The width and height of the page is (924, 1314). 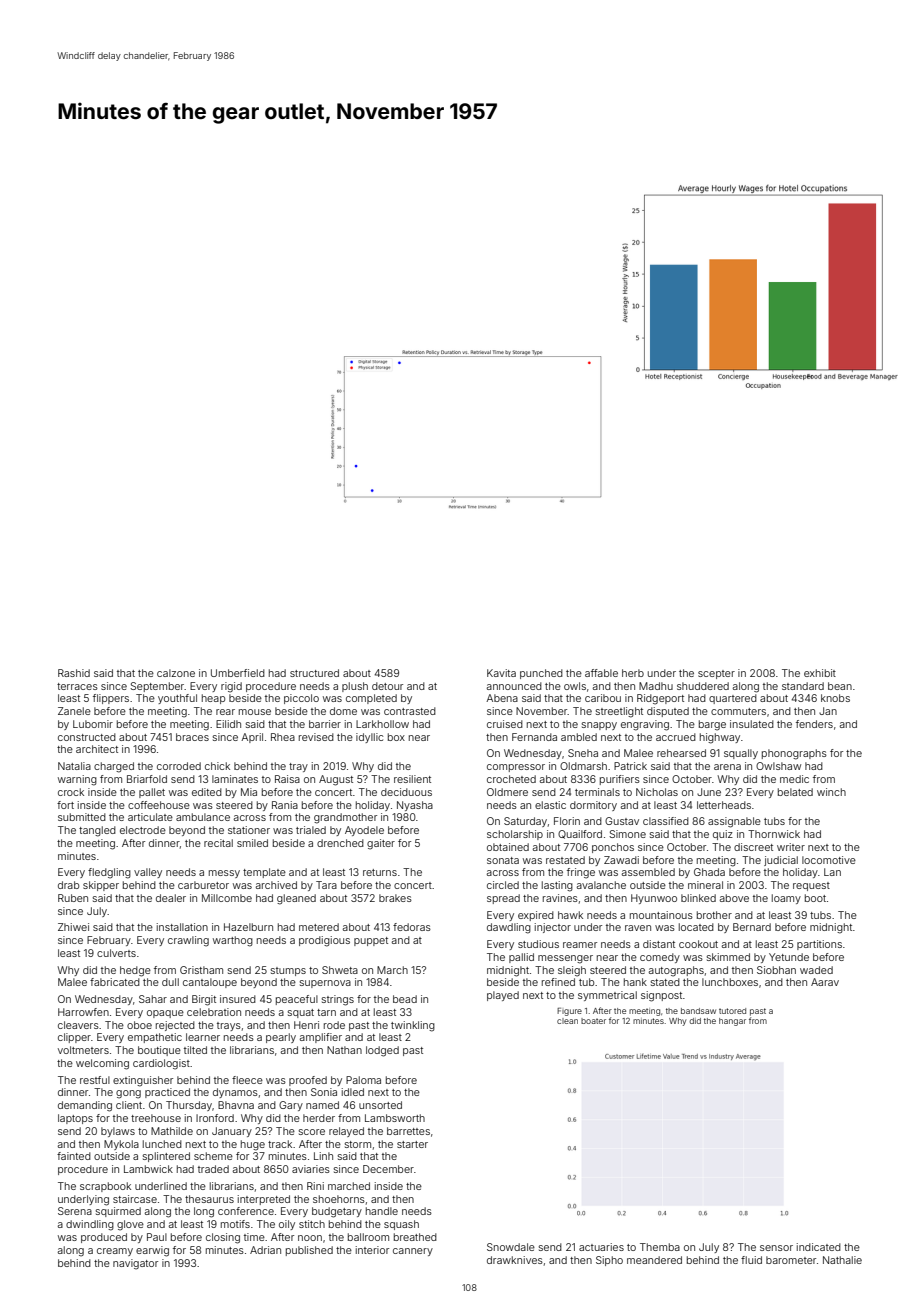 What do you see at coordinates (820, 673) in the page?
I see `exhibit` at bounding box center [820, 673].
